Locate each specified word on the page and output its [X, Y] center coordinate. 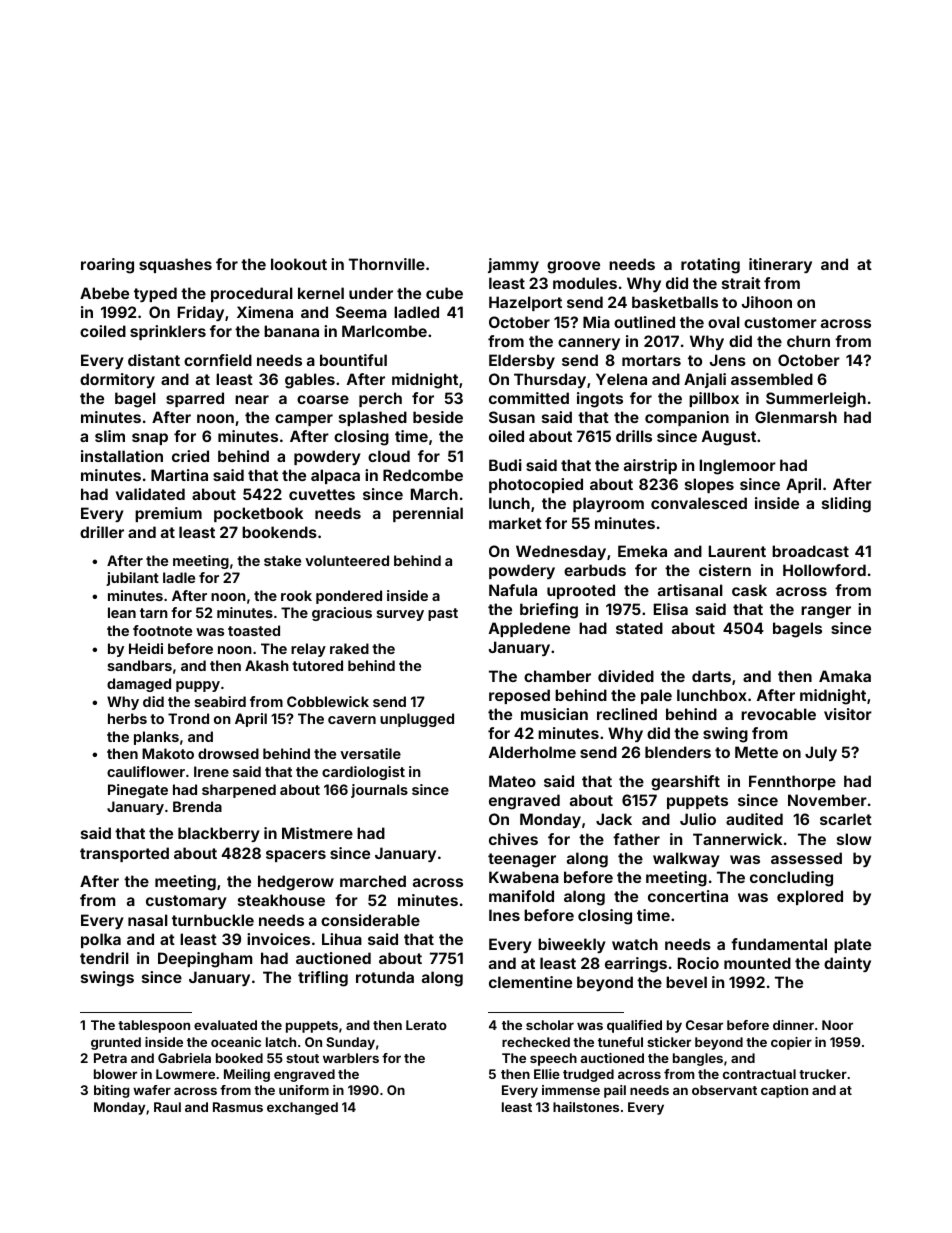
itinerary [780, 265]
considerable [370, 920]
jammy [513, 265]
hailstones [586, 1107]
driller [102, 532]
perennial [428, 514]
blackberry [219, 834]
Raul [167, 1107]
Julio [698, 819]
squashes [175, 265]
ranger [826, 612]
